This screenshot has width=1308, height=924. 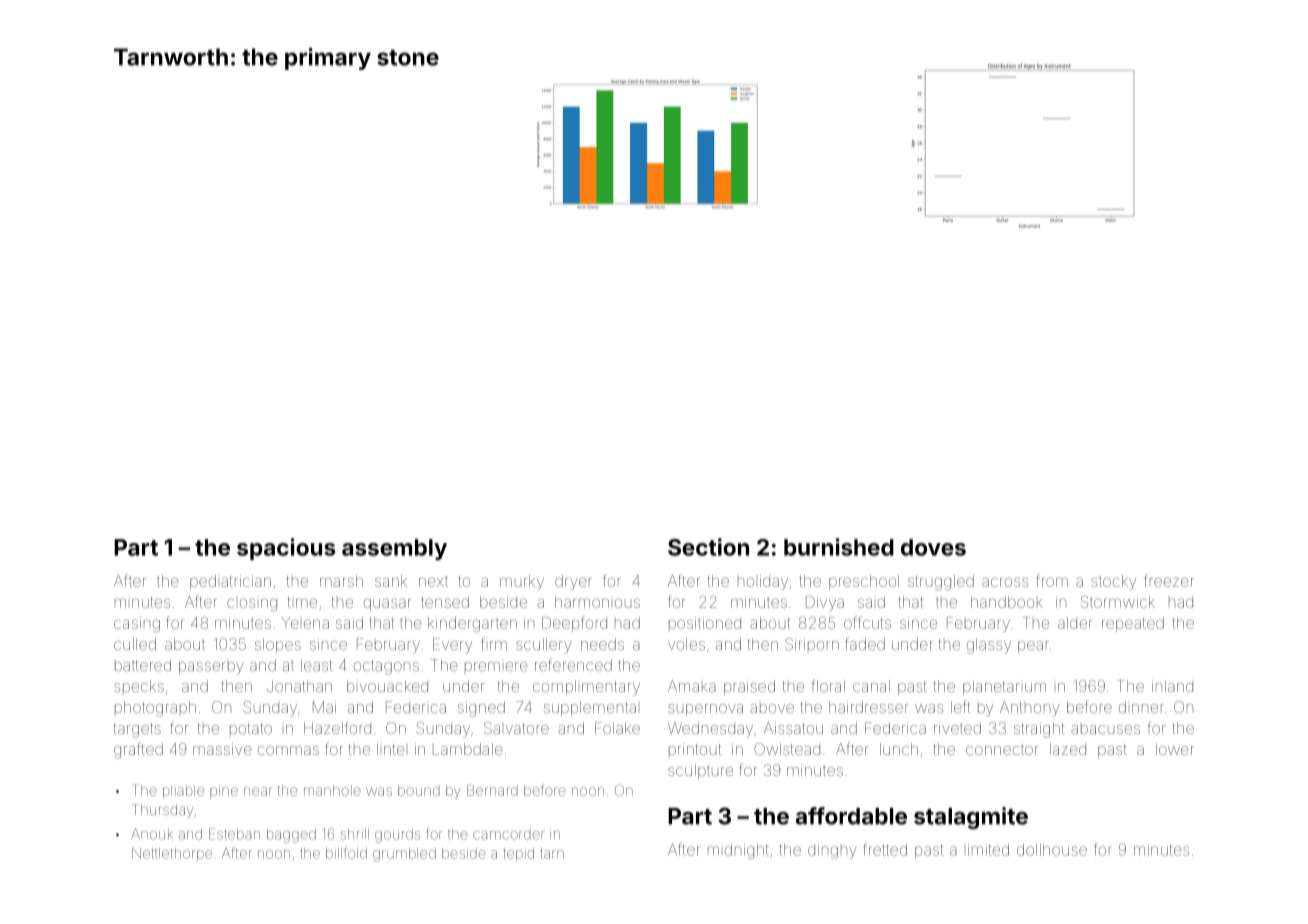 What do you see at coordinates (1175, 749) in the screenshot?
I see `lower` at bounding box center [1175, 749].
